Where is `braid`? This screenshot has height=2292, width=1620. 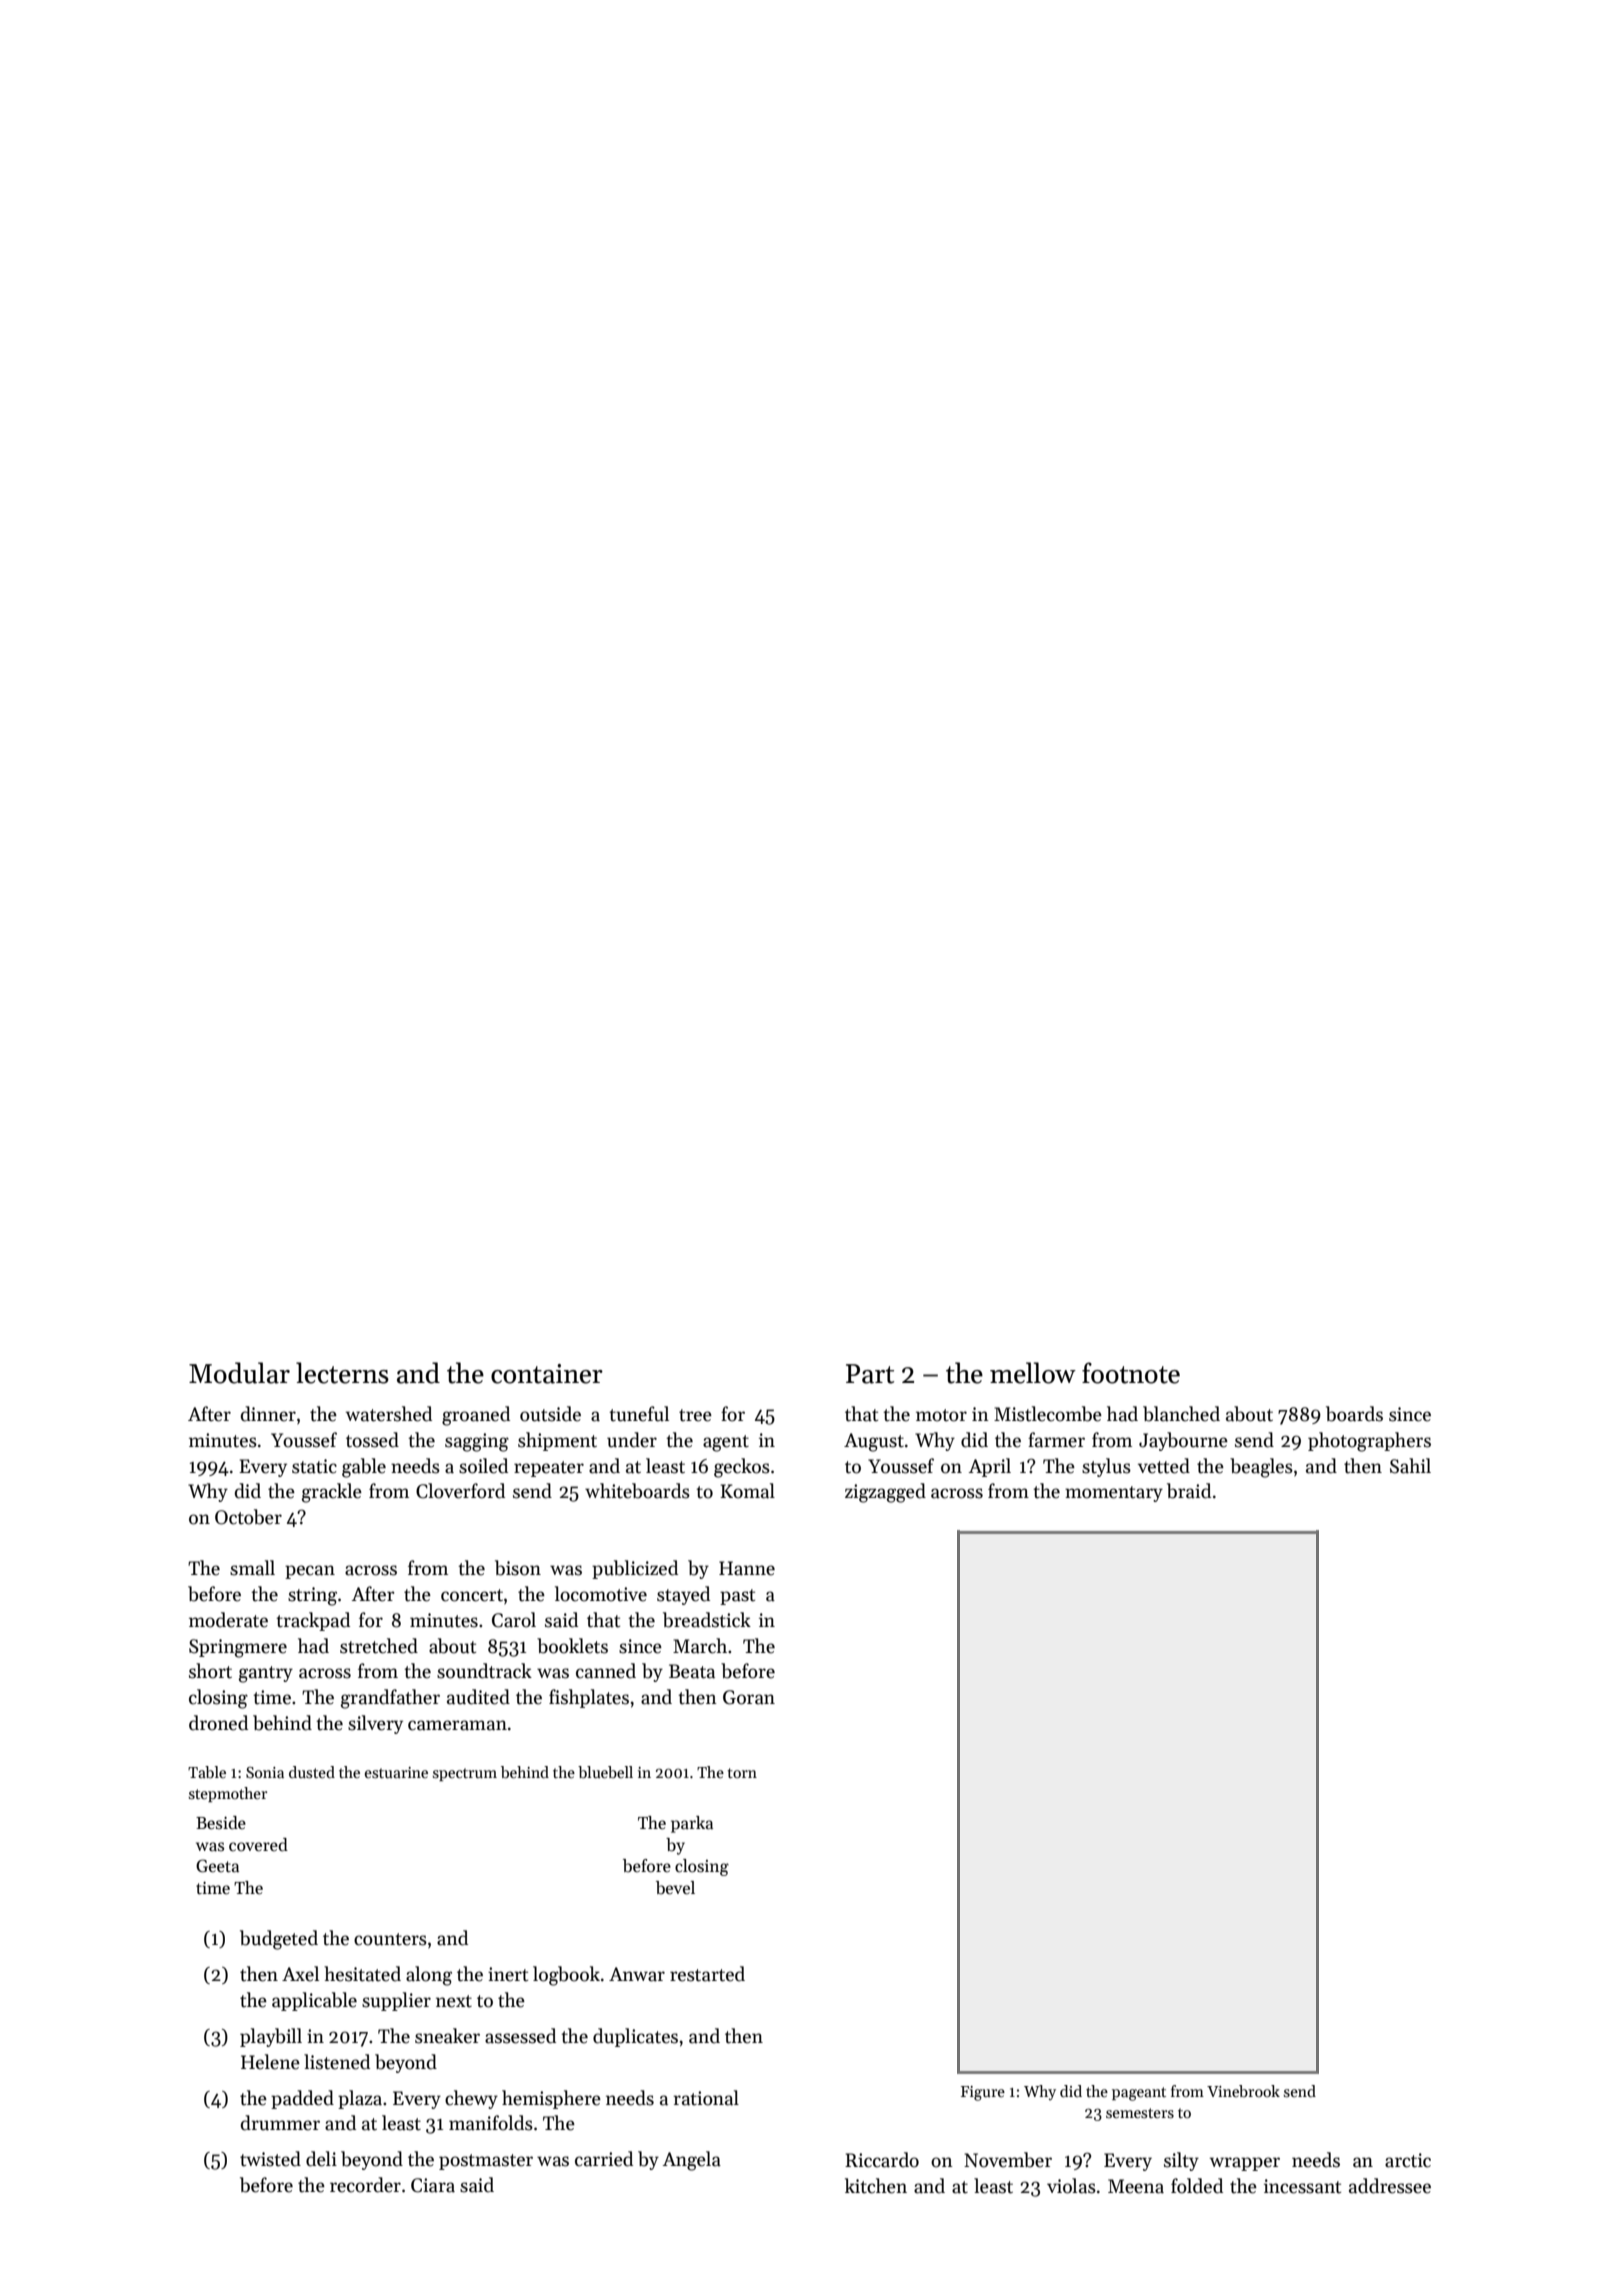
braid is located at coordinates (1189, 1491).
